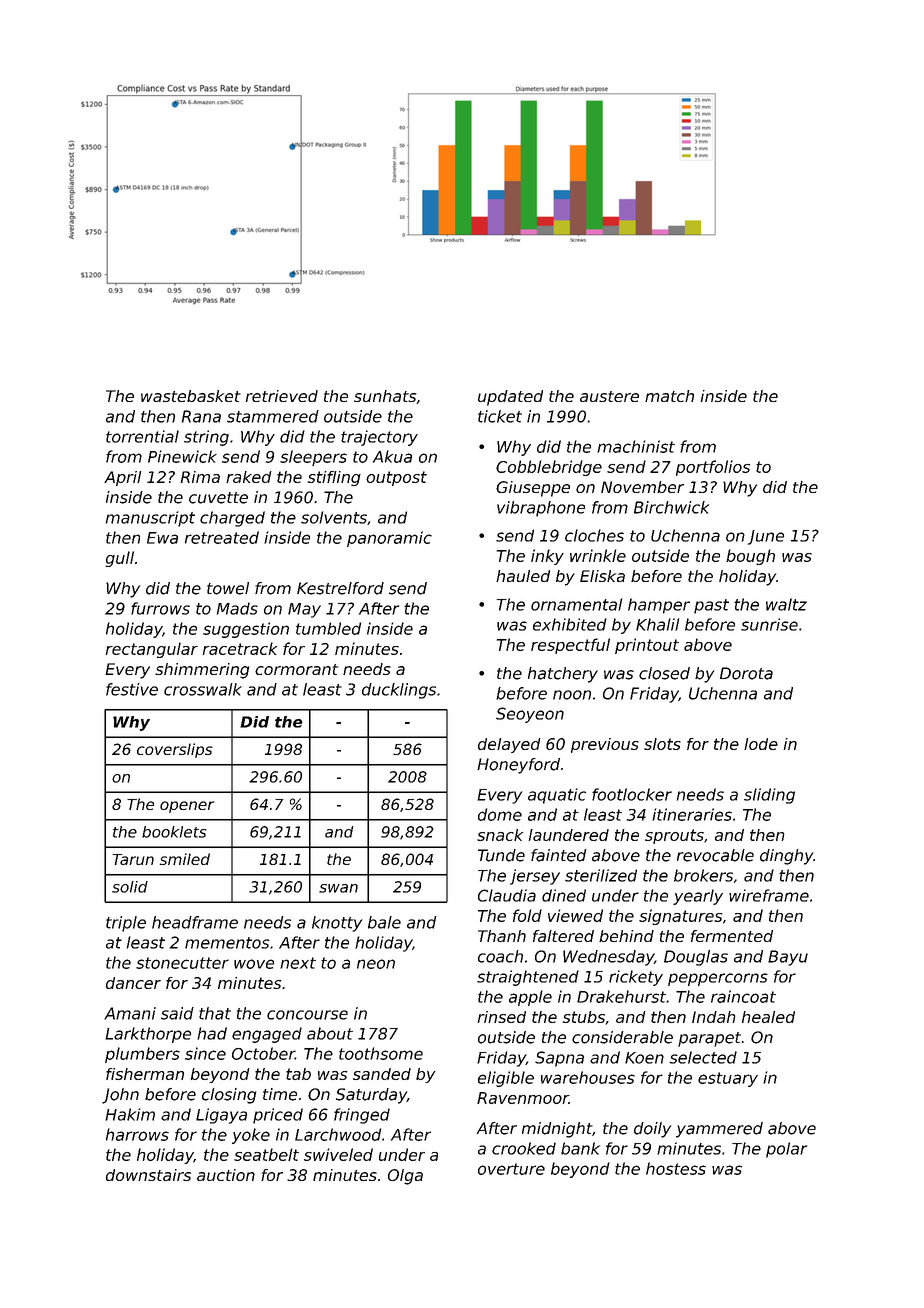 This document has width=924, height=1308. I want to click on match, so click(669, 396).
